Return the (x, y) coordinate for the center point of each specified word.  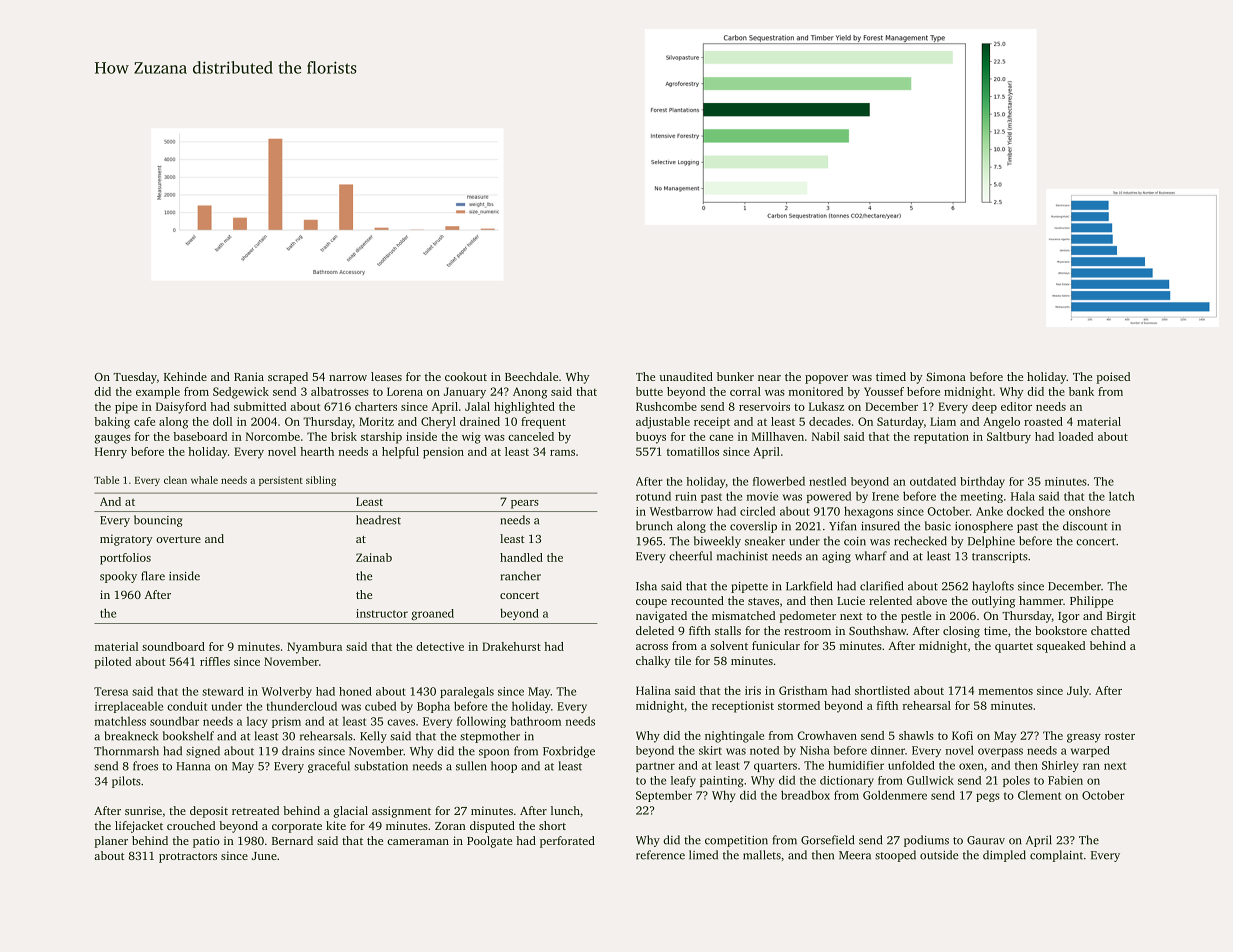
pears (525, 504)
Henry (111, 453)
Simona (946, 376)
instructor (382, 613)
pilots (126, 782)
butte (649, 391)
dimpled (1004, 856)
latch (1122, 496)
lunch (565, 810)
